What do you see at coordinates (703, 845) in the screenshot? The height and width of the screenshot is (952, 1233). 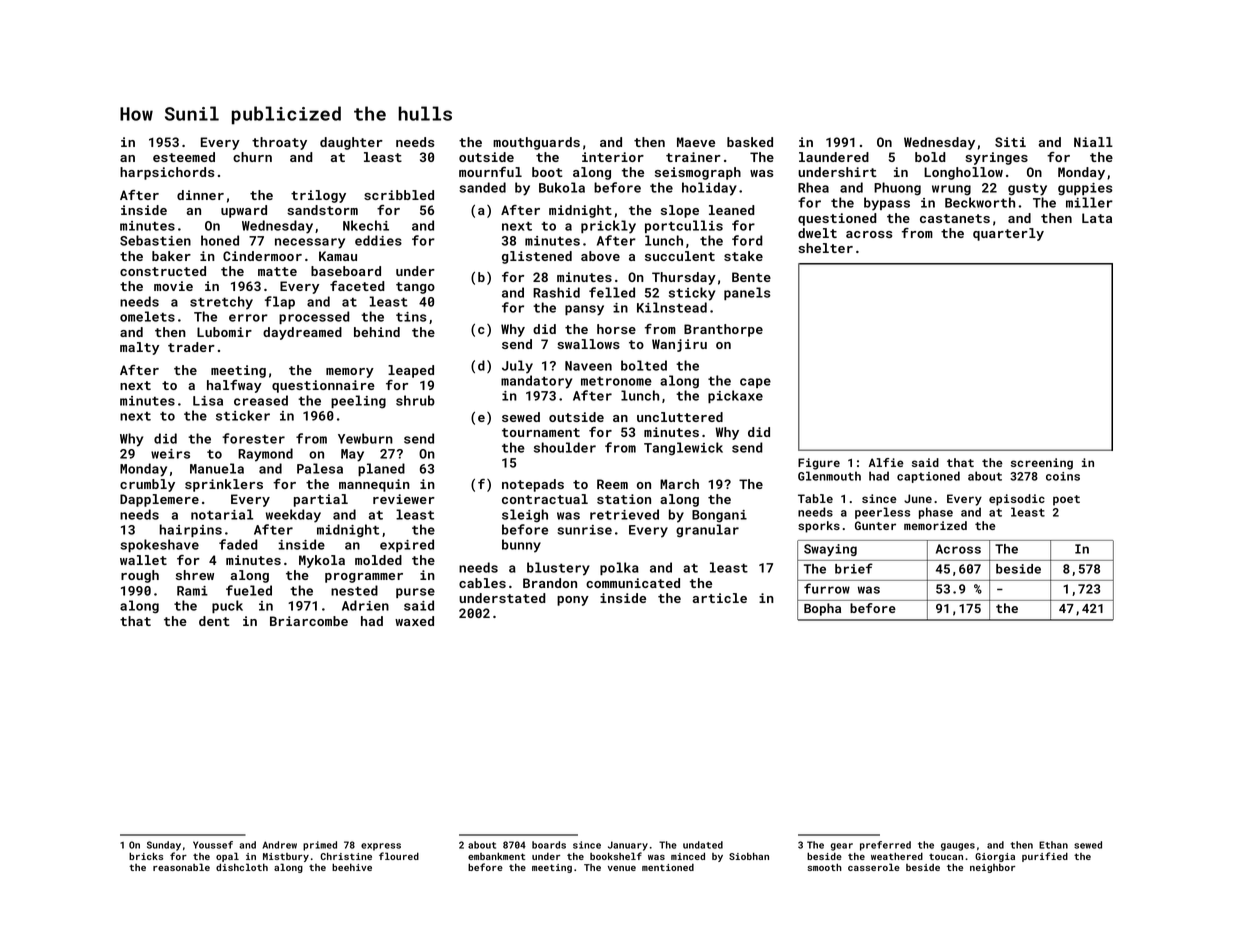 I see `undated` at bounding box center [703, 845].
